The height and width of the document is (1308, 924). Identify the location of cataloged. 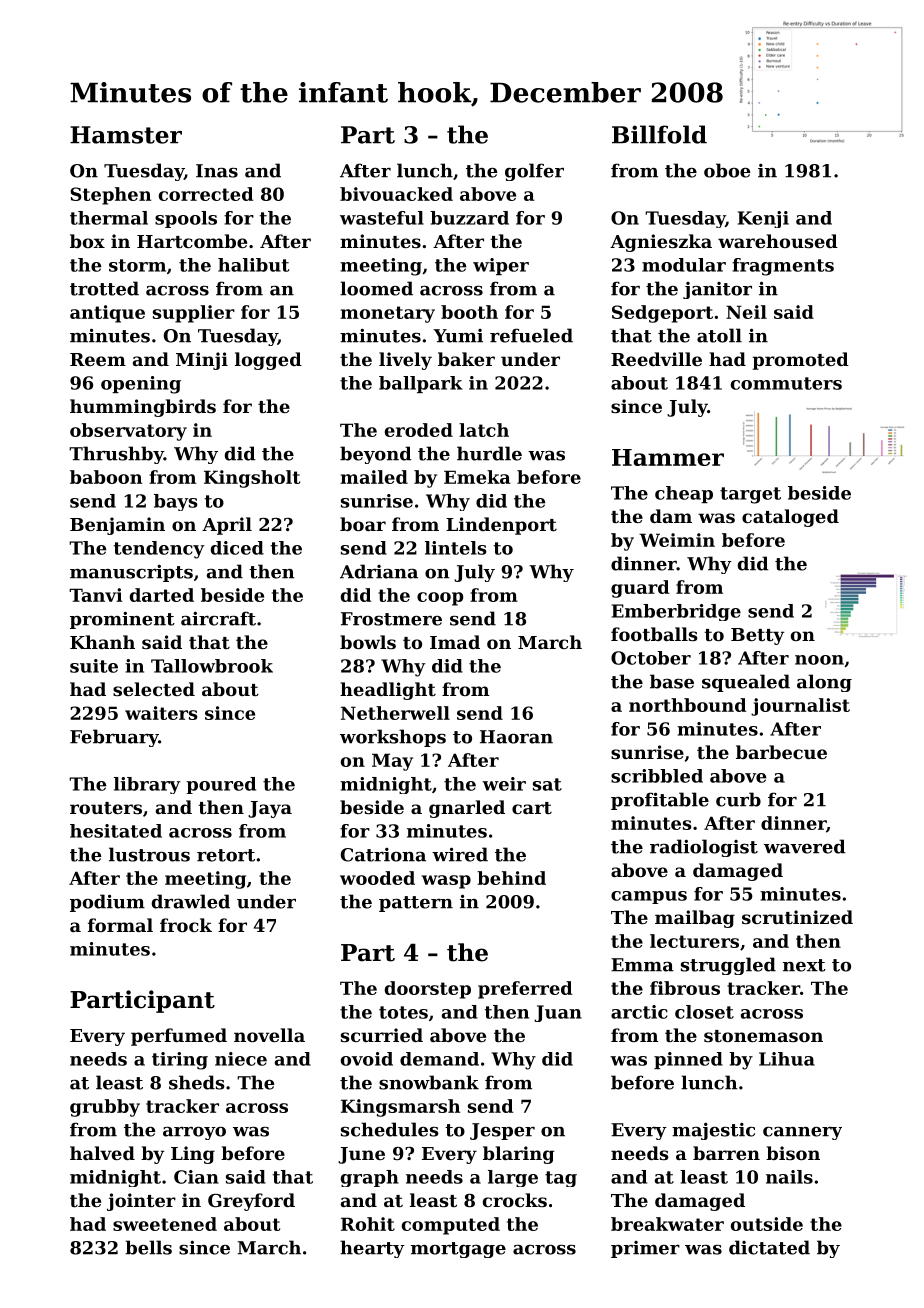
(790, 518).
